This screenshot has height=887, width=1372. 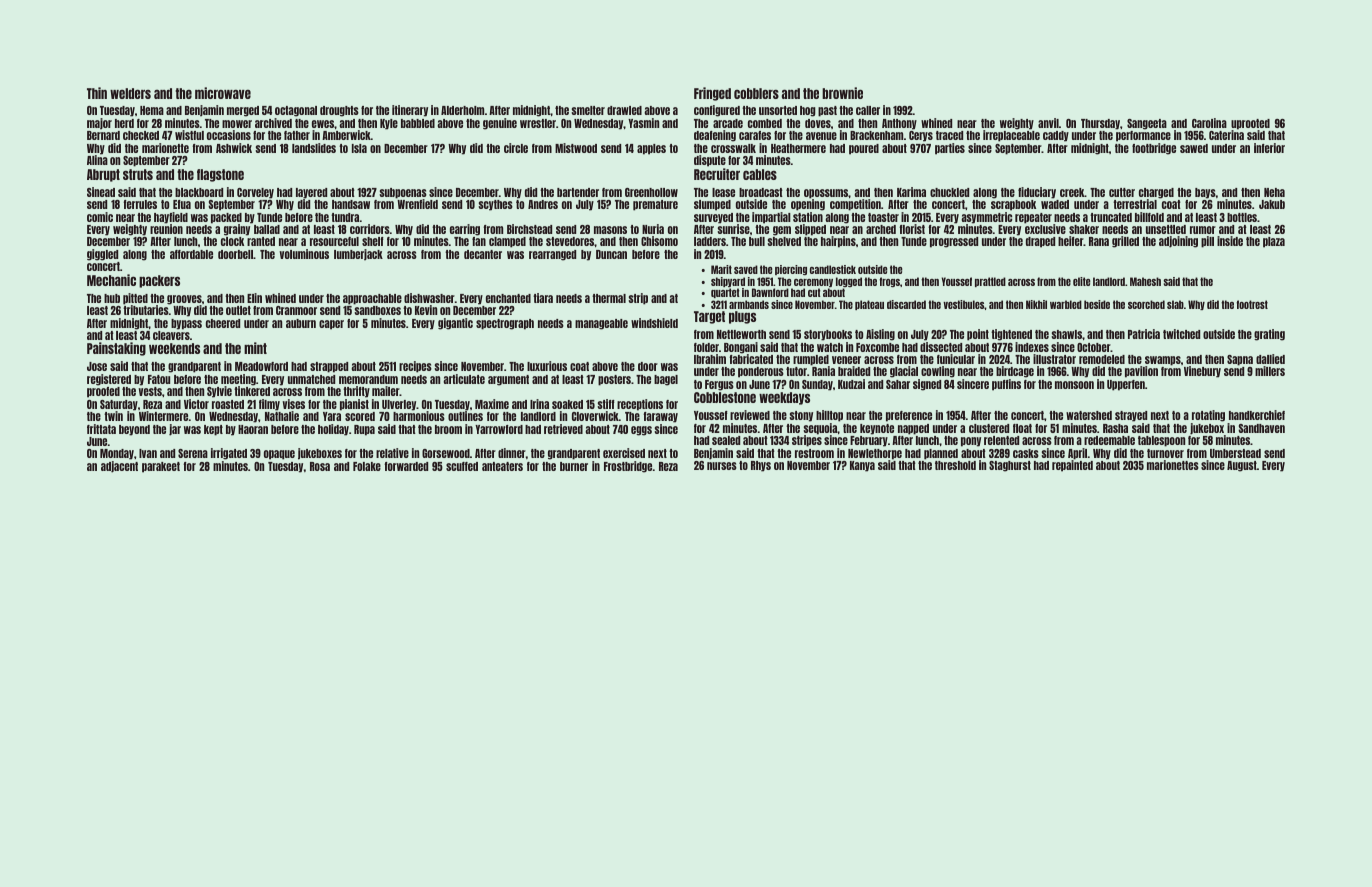 What do you see at coordinates (862, 466) in the screenshot?
I see `Kanya` at bounding box center [862, 466].
